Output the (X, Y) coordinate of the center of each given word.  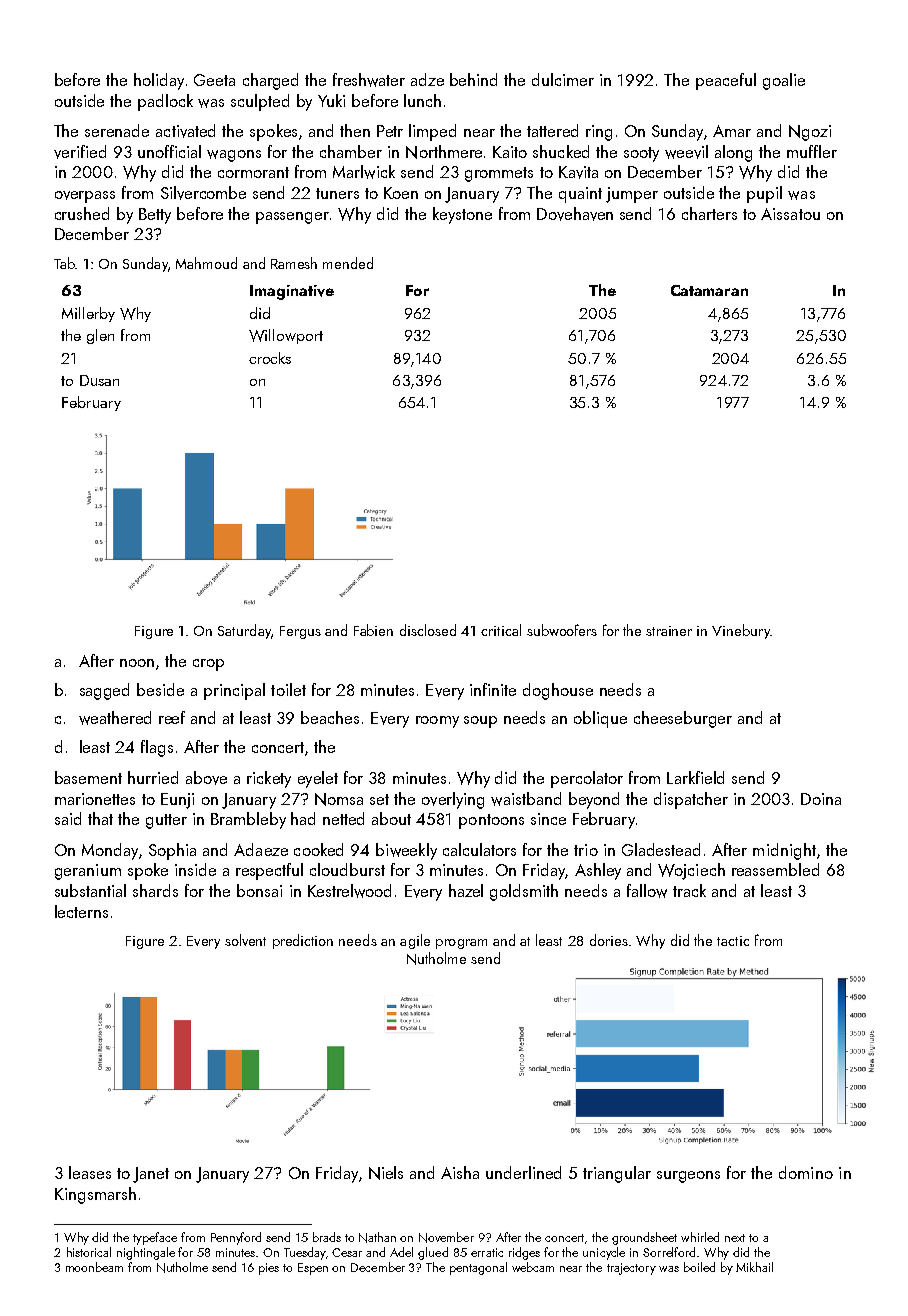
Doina (821, 799)
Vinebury (741, 631)
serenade (117, 130)
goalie (784, 81)
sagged (104, 691)
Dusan (99, 380)
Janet (151, 1175)
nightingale (146, 1253)
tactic (733, 941)
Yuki (331, 100)
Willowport (286, 336)
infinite (493, 689)
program (461, 944)
